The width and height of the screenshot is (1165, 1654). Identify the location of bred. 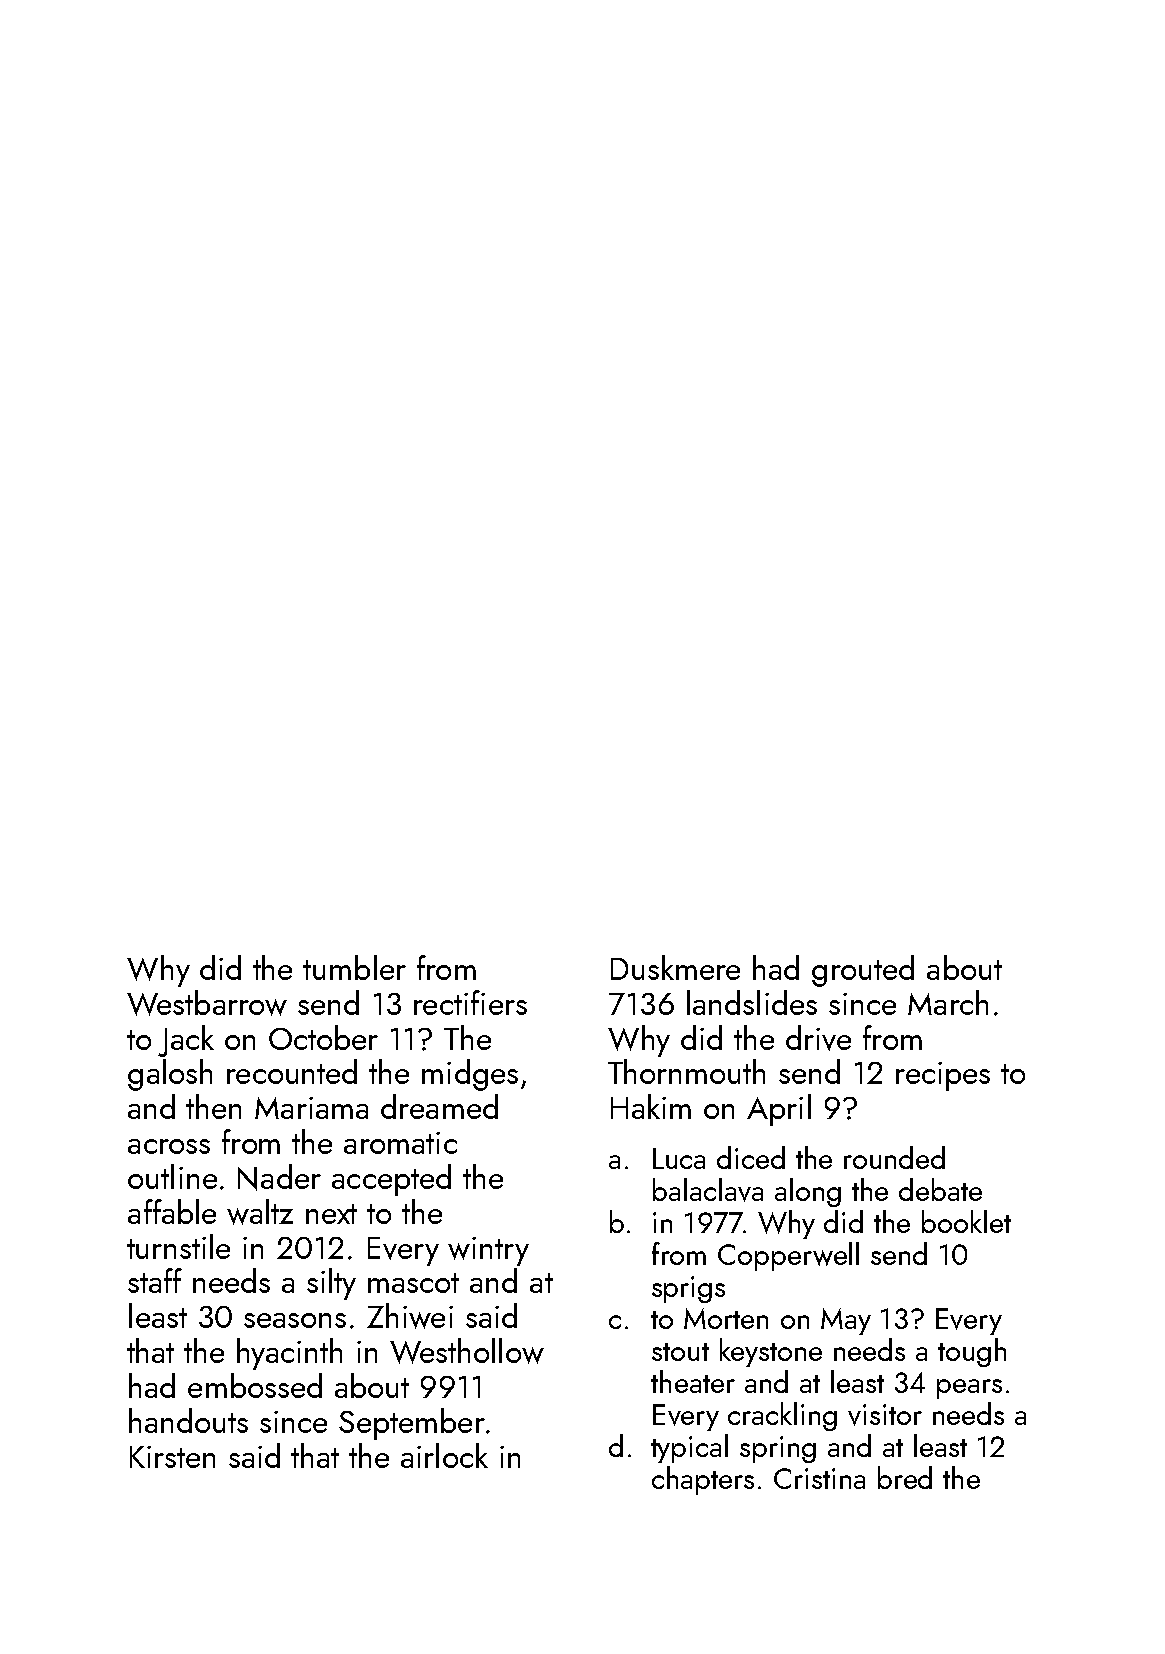
(905, 1477).
